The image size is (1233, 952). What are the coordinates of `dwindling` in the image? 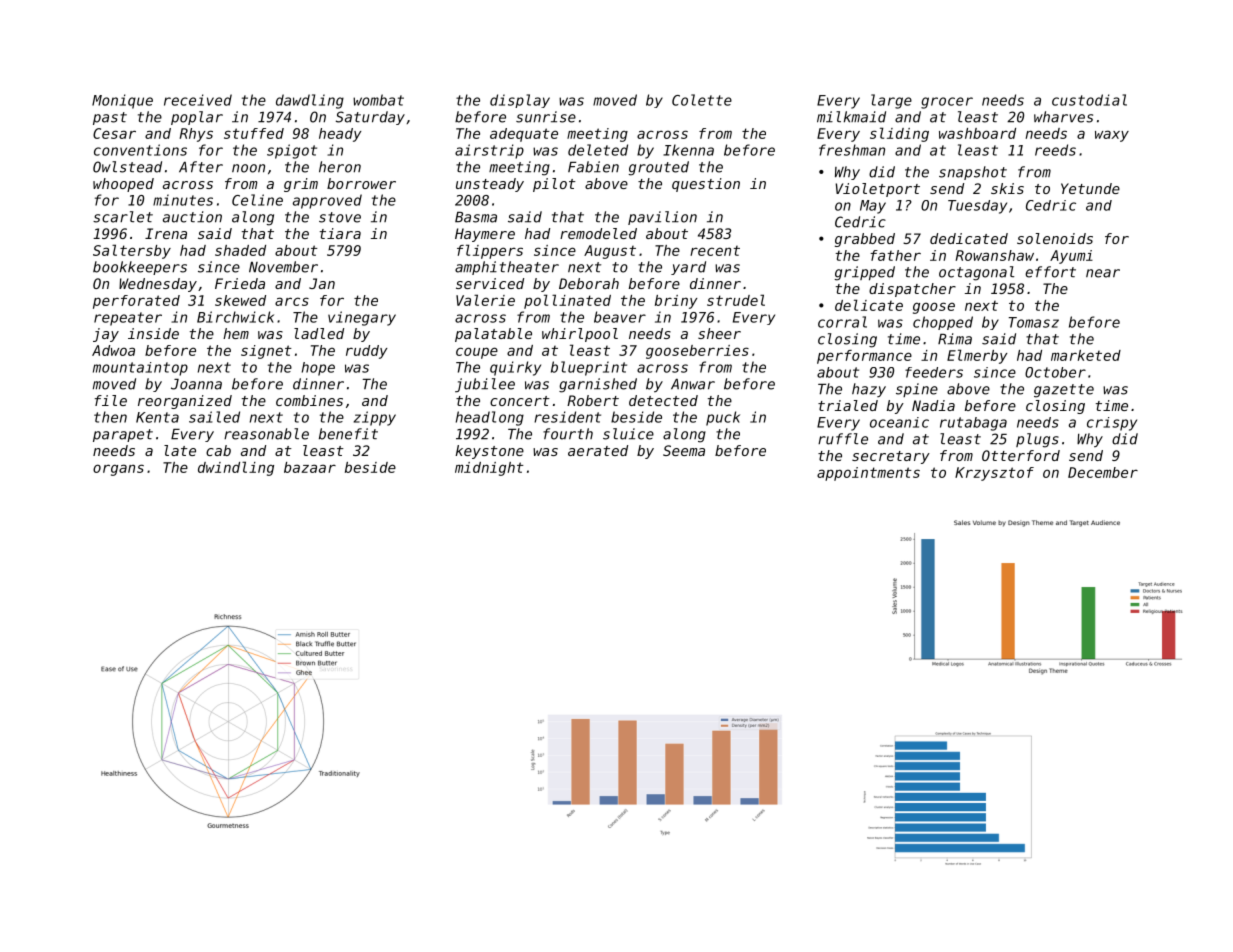 It's located at (236, 468).
